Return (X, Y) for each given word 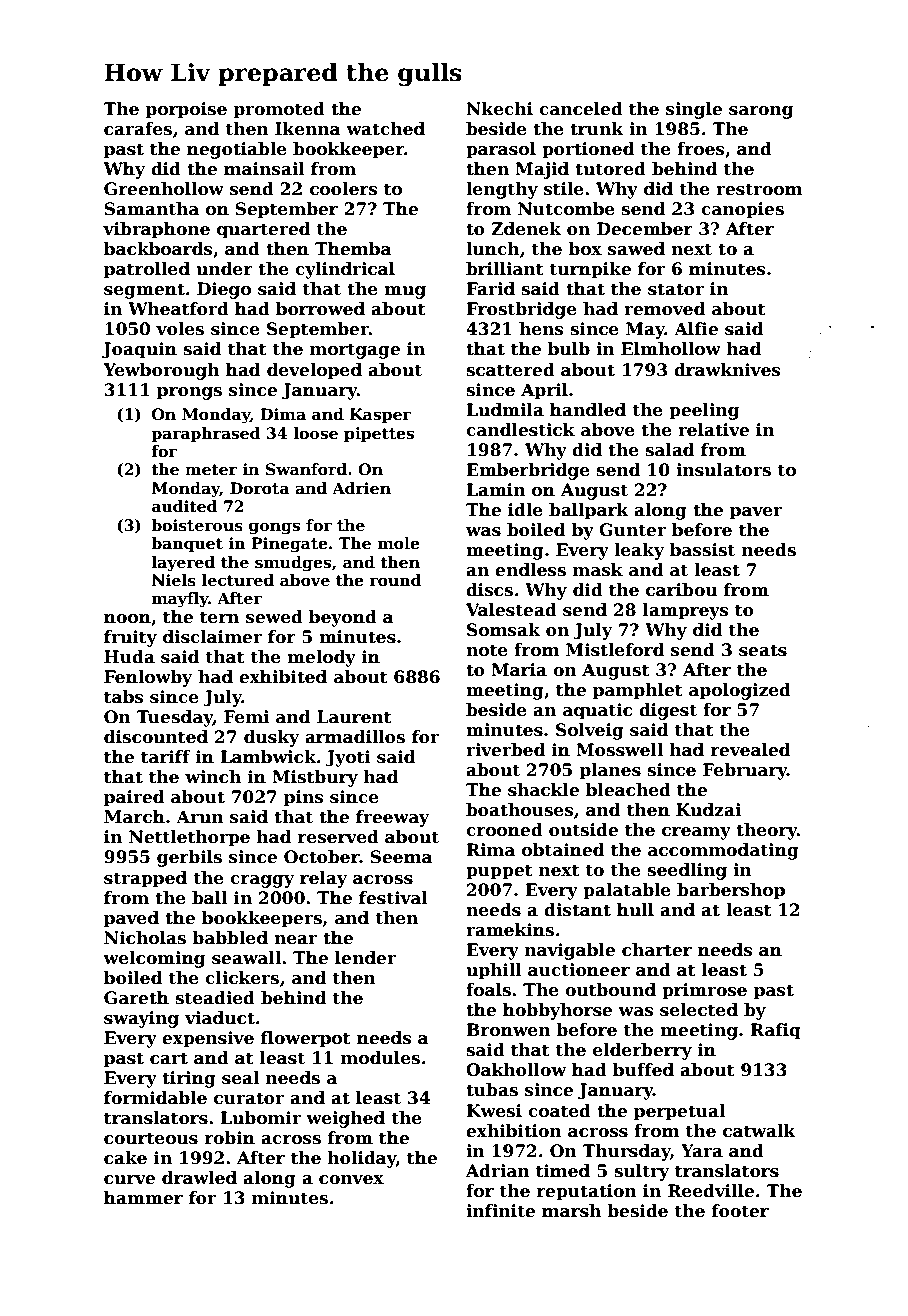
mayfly (180, 600)
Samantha (151, 209)
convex (351, 1180)
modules (380, 1058)
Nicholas (145, 938)
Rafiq (775, 1031)
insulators (723, 470)
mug (405, 292)
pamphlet (638, 691)
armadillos (355, 737)
